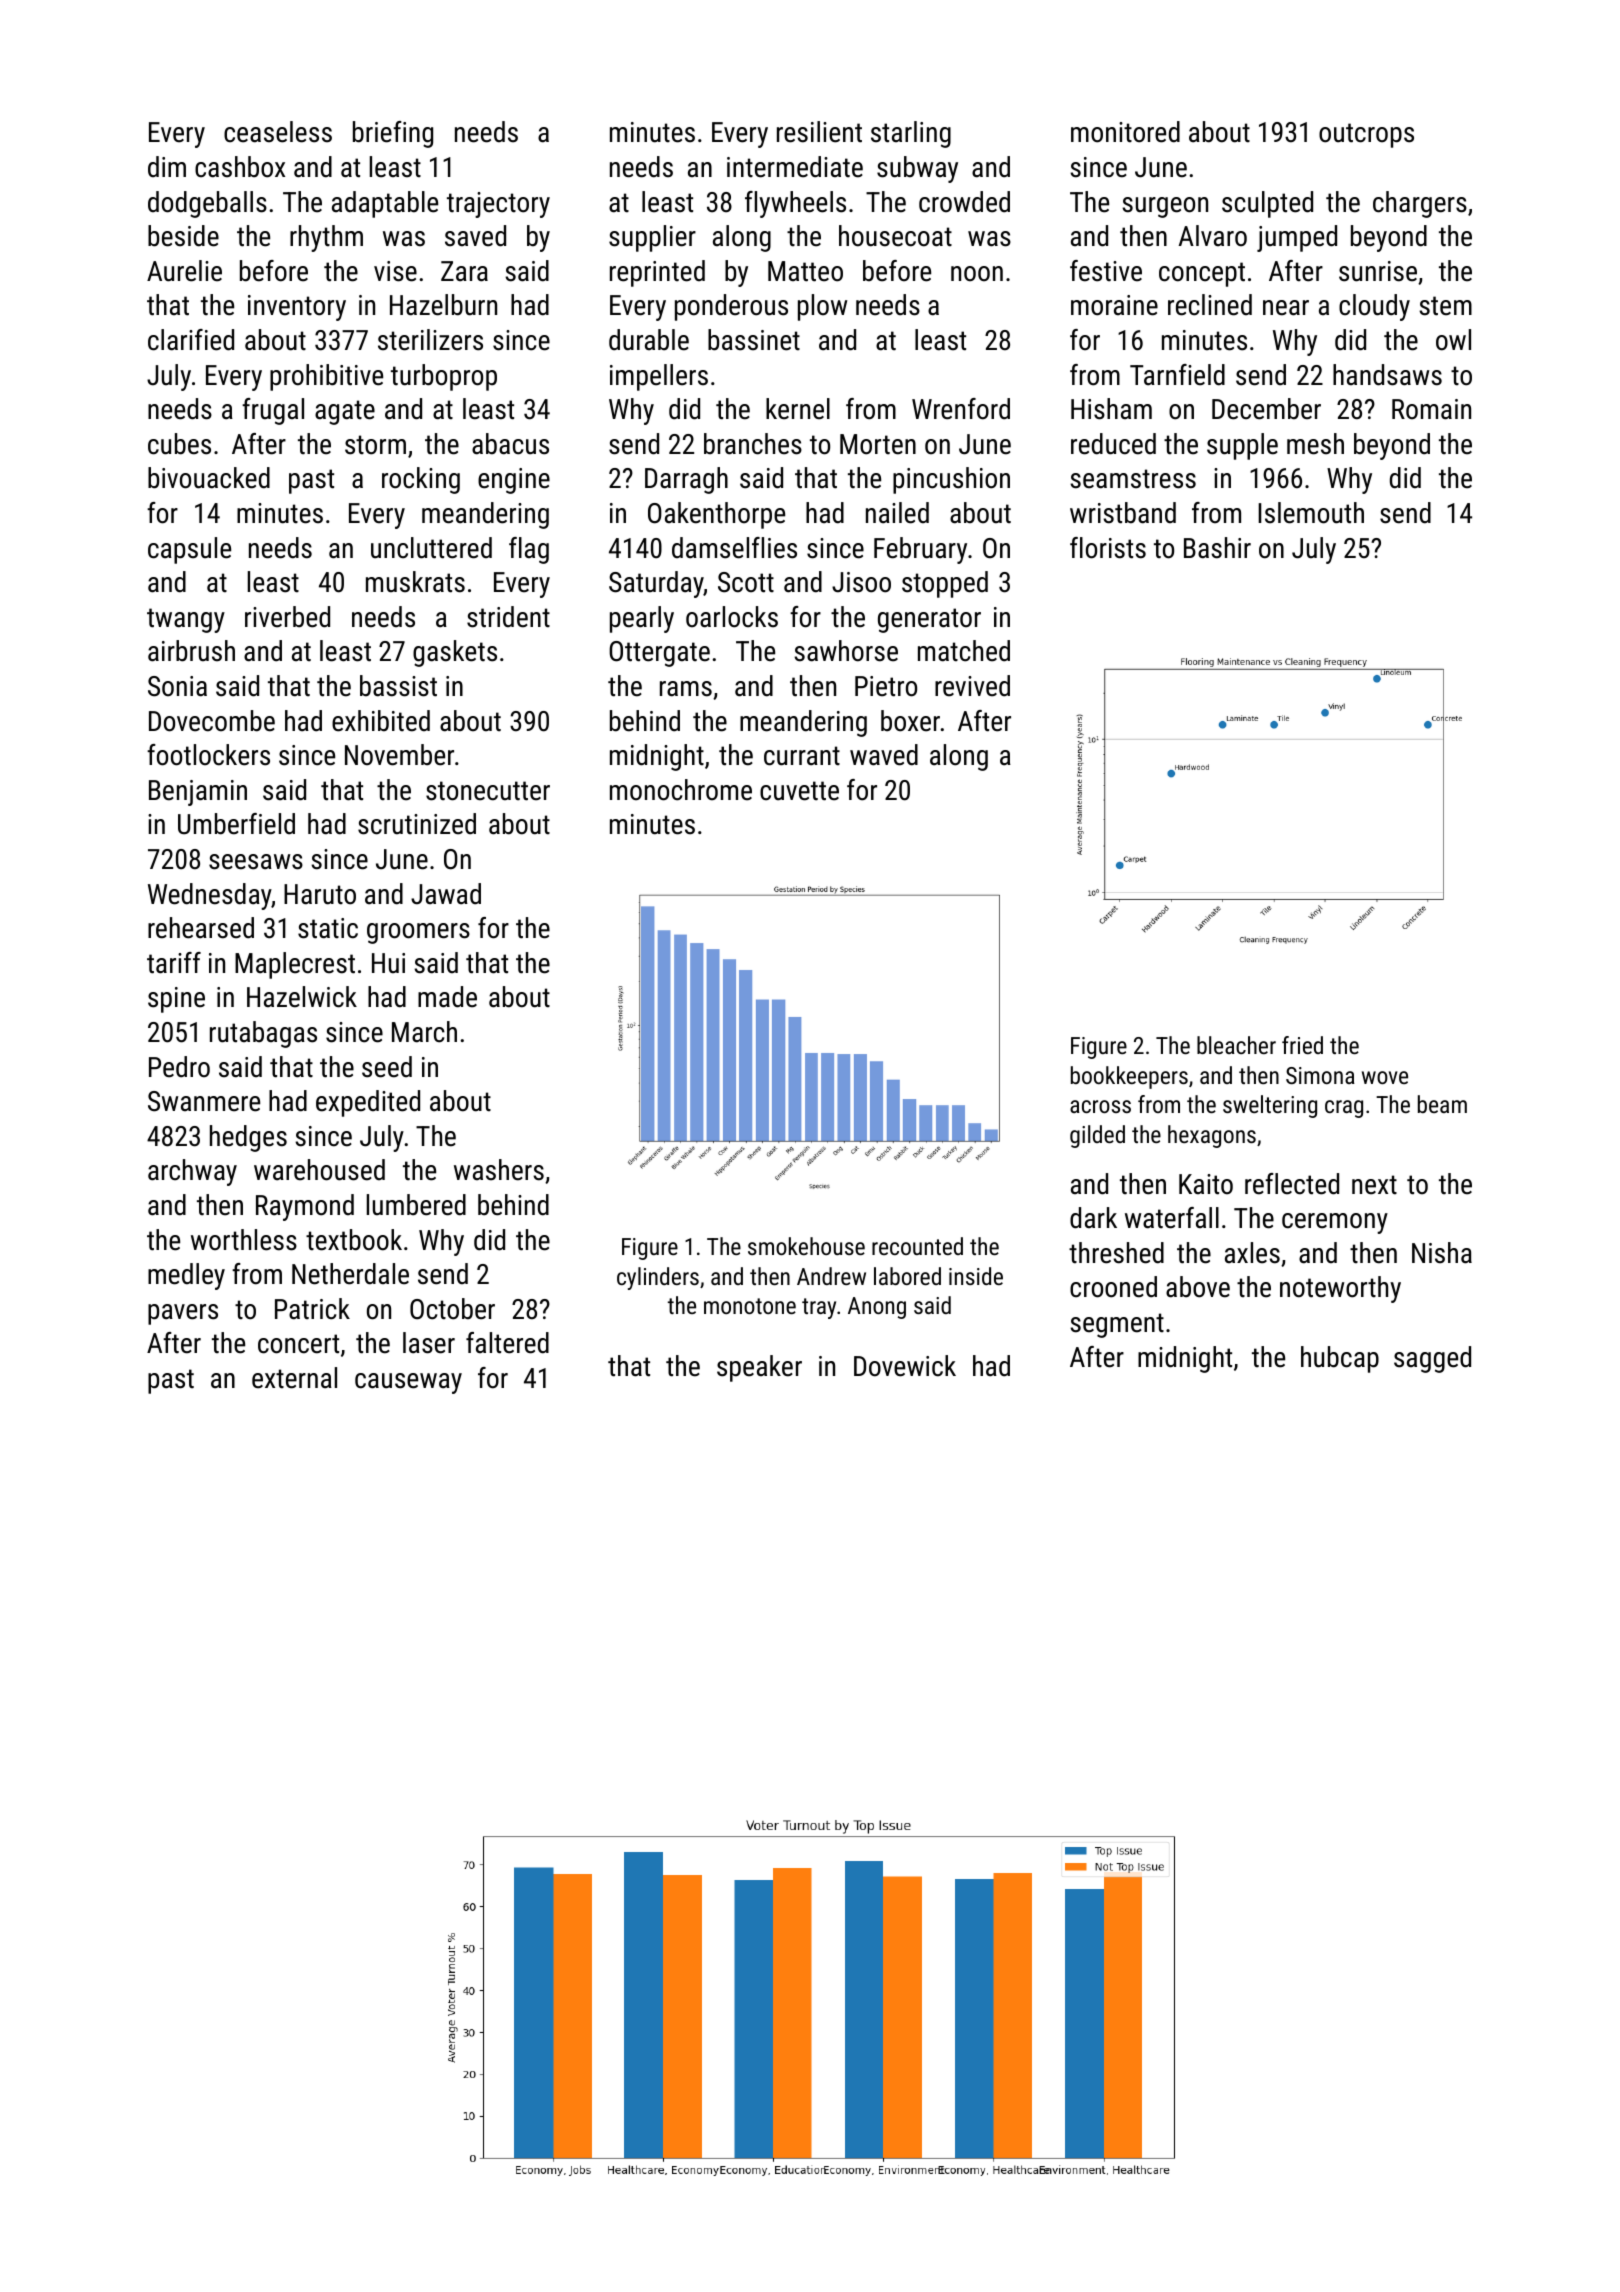 Image resolution: width=1620 pixels, height=2292 pixels. What do you see at coordinates (1340, 1359) in the screenshot?
I see `hubcap` at bounding box center [1340, 1359].
